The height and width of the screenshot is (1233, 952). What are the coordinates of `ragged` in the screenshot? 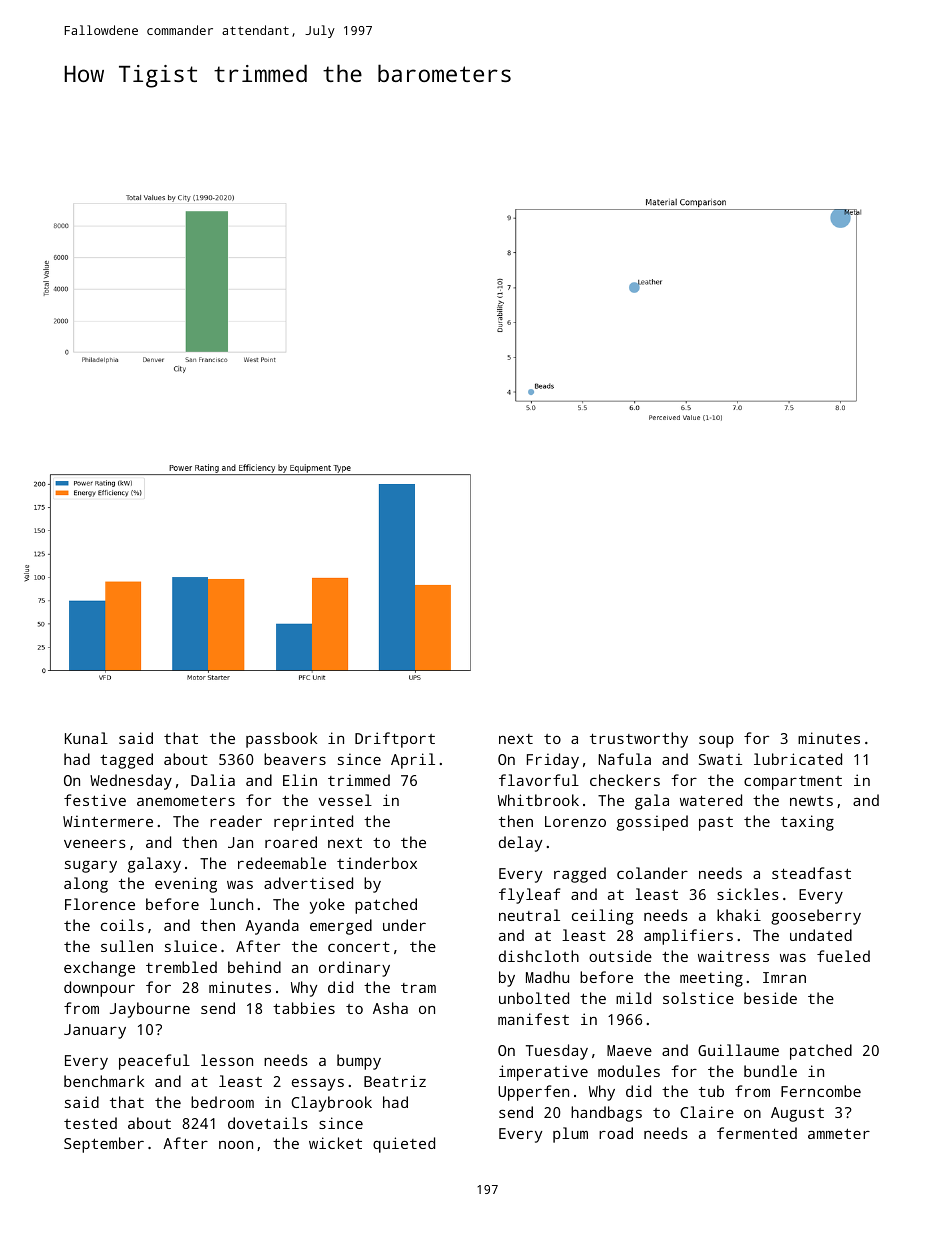 It's located at (580, 875).
